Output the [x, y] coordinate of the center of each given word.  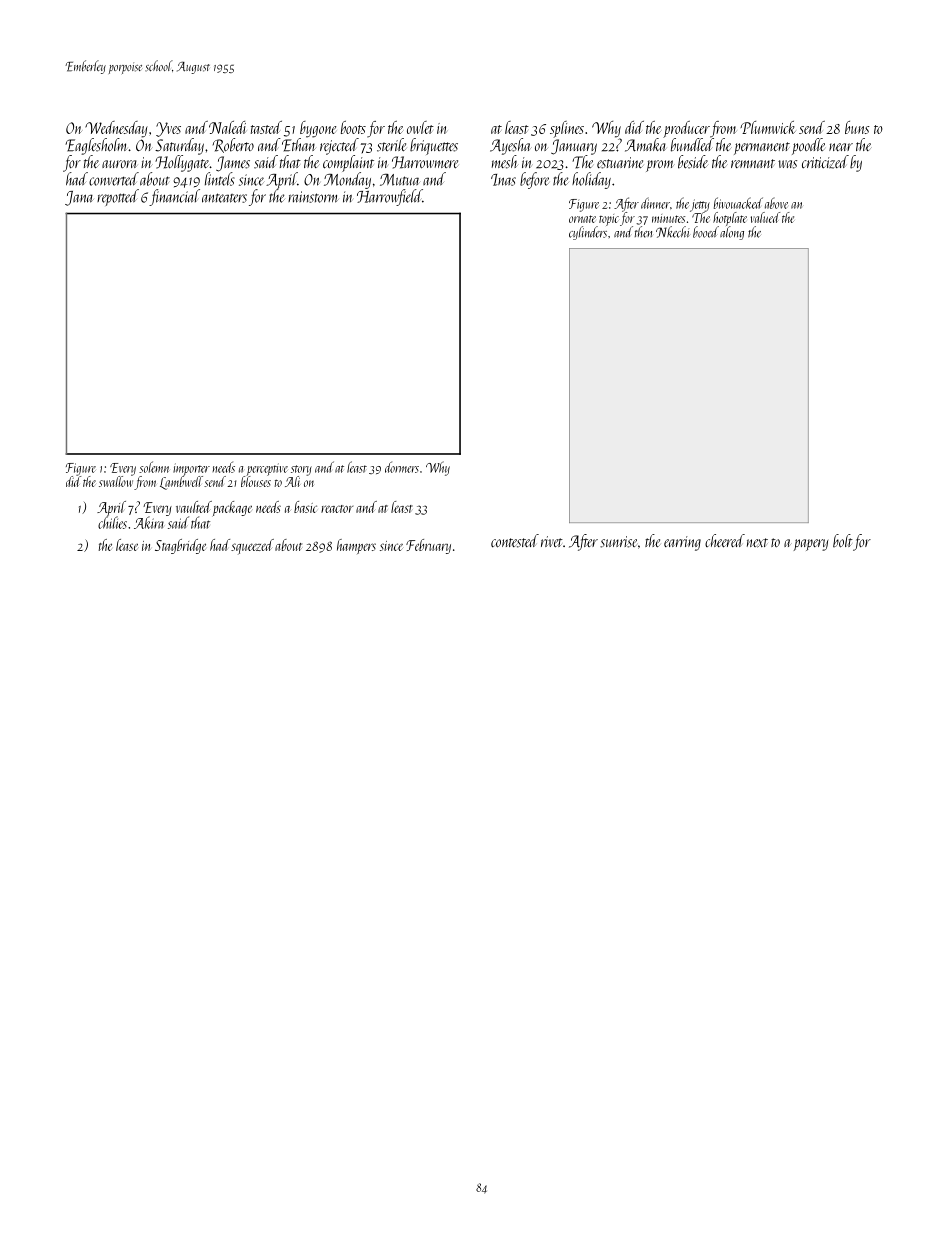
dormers [402, 467]
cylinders [588, 233]
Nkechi [673, 232]
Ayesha [510, 146]
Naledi [227, 127]
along [732, 233]
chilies [112, 523]
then [643, 232]
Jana [79, 198]
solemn [154, 467]
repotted [118, 197]
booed [706, 232]
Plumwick [768, 127]
